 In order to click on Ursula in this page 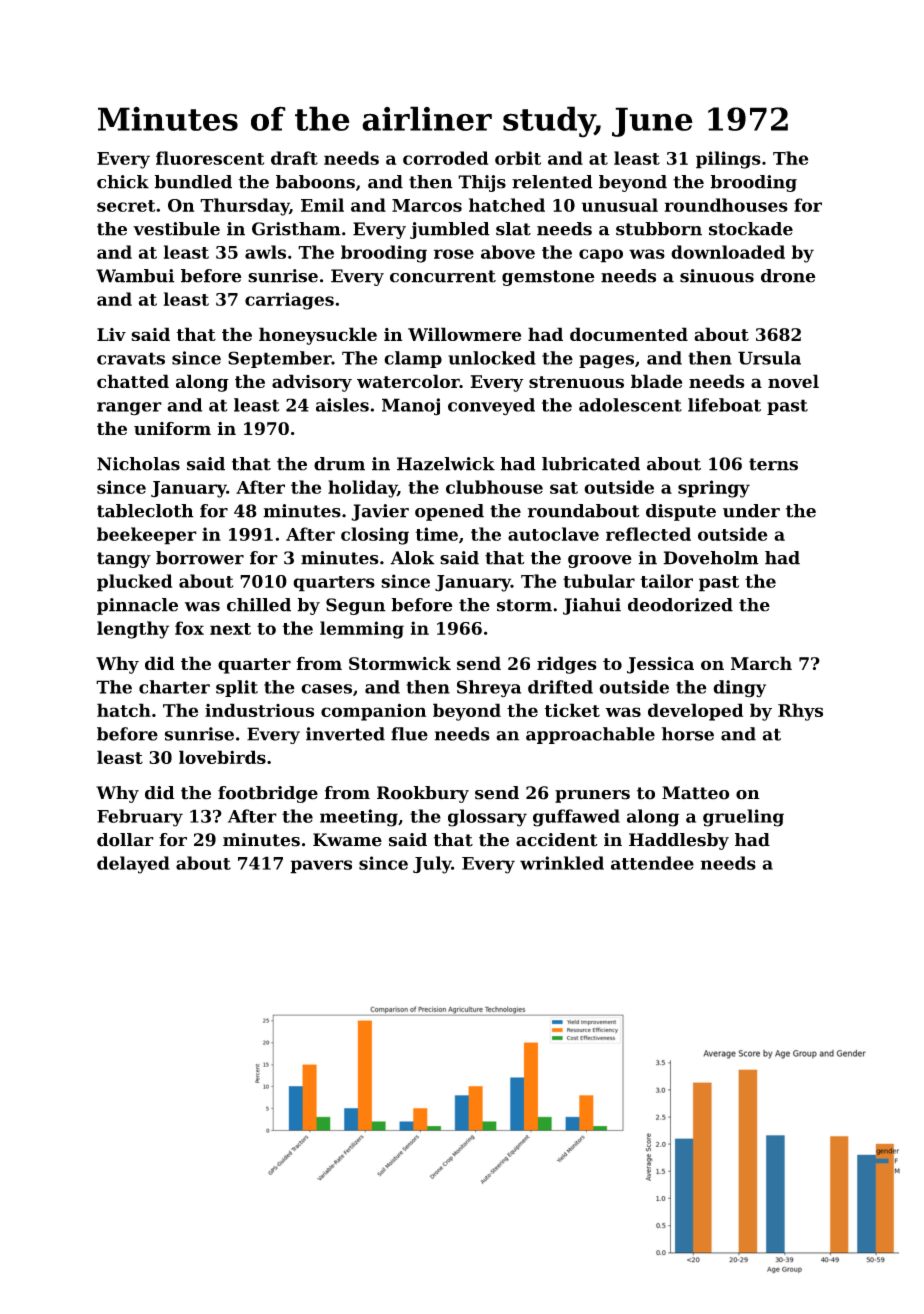, I will do `click(769, 358)`.
